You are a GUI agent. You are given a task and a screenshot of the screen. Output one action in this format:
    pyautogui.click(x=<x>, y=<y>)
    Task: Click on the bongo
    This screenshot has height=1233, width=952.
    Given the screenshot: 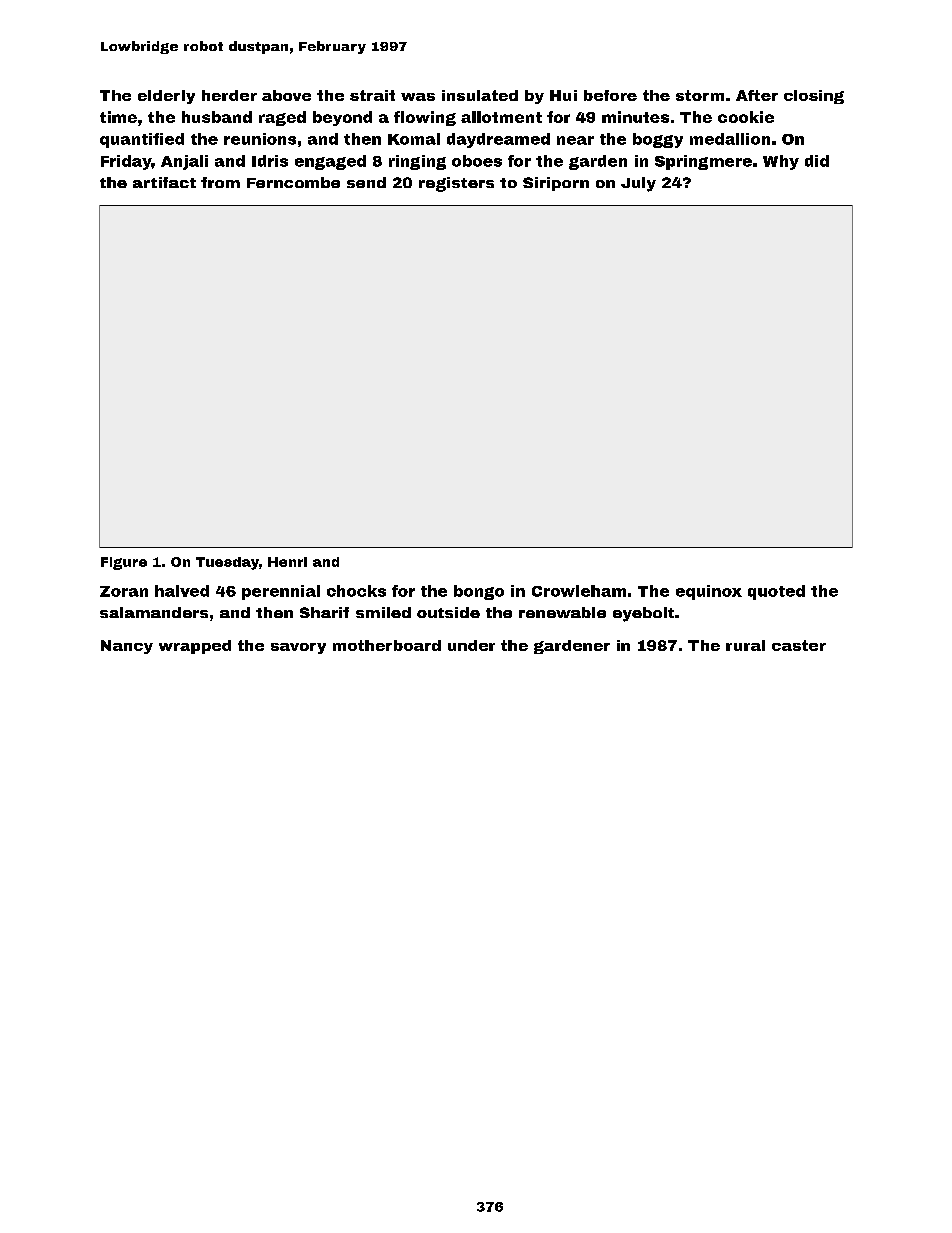 What is the action you would take?
    pyautogui.click(x=479, y=592)
